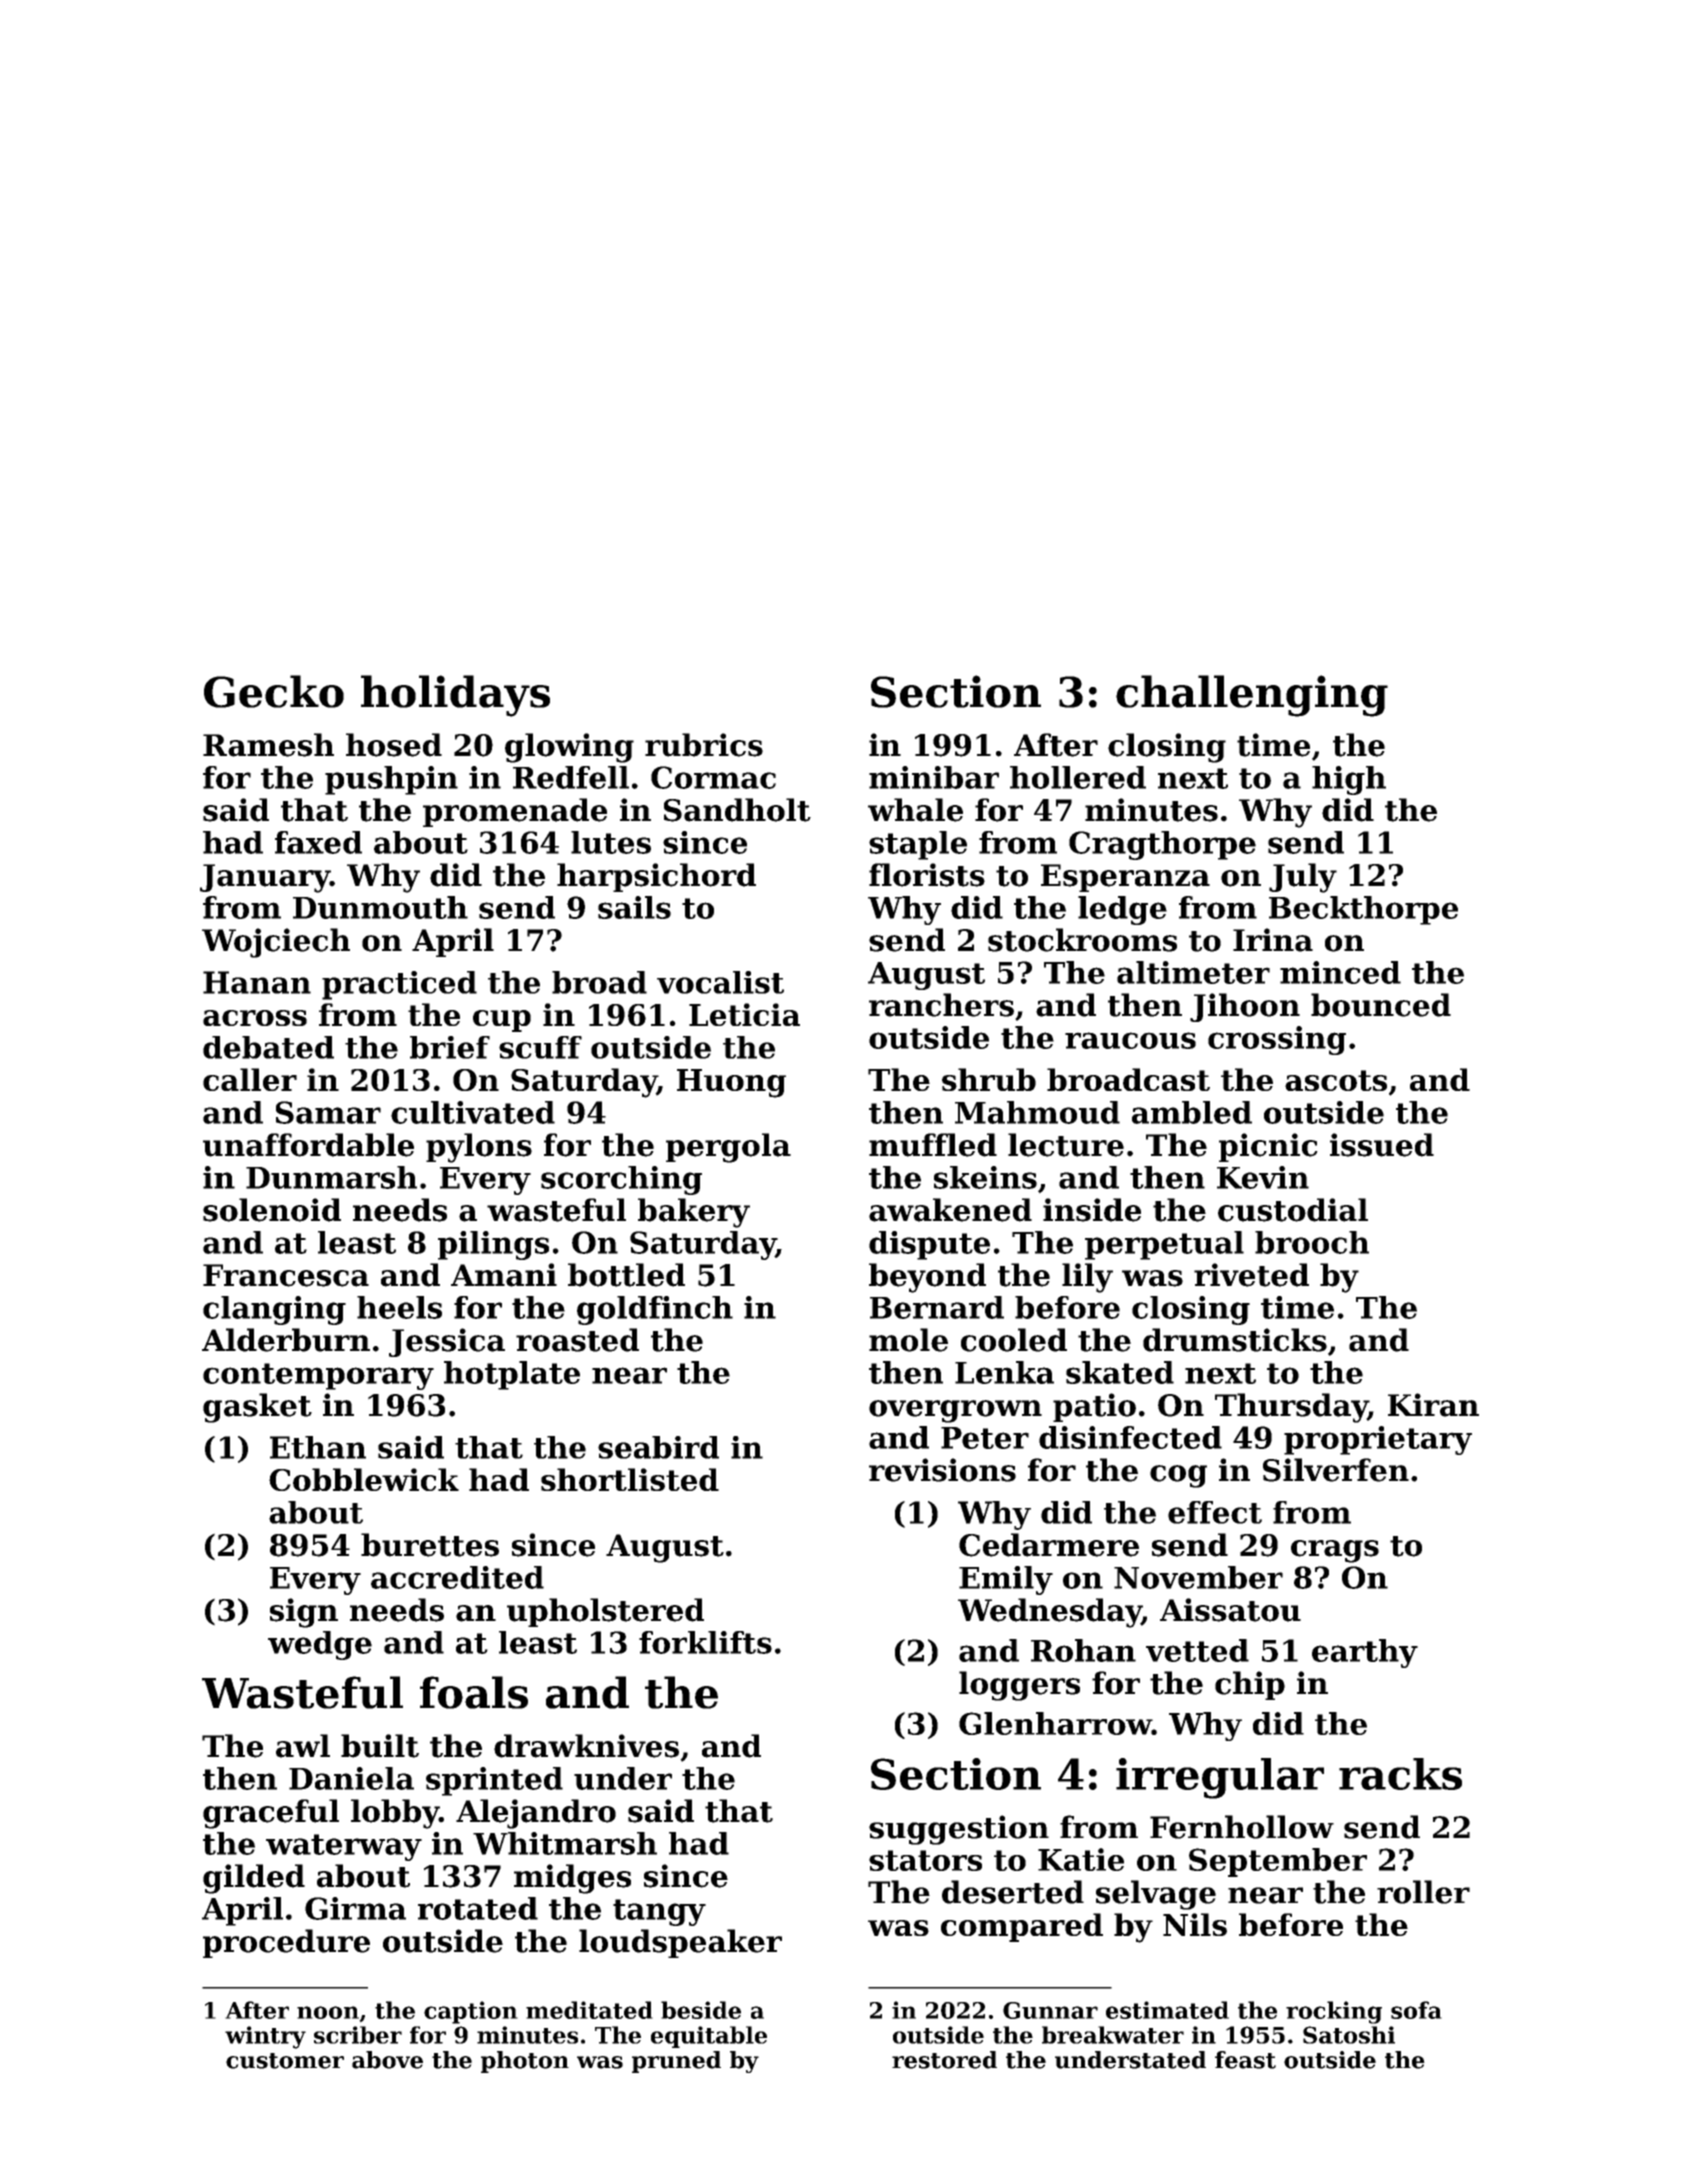  Describe the element at coordinates (308, 1145) in the screenshot. I see `unaffordable` at that location.
